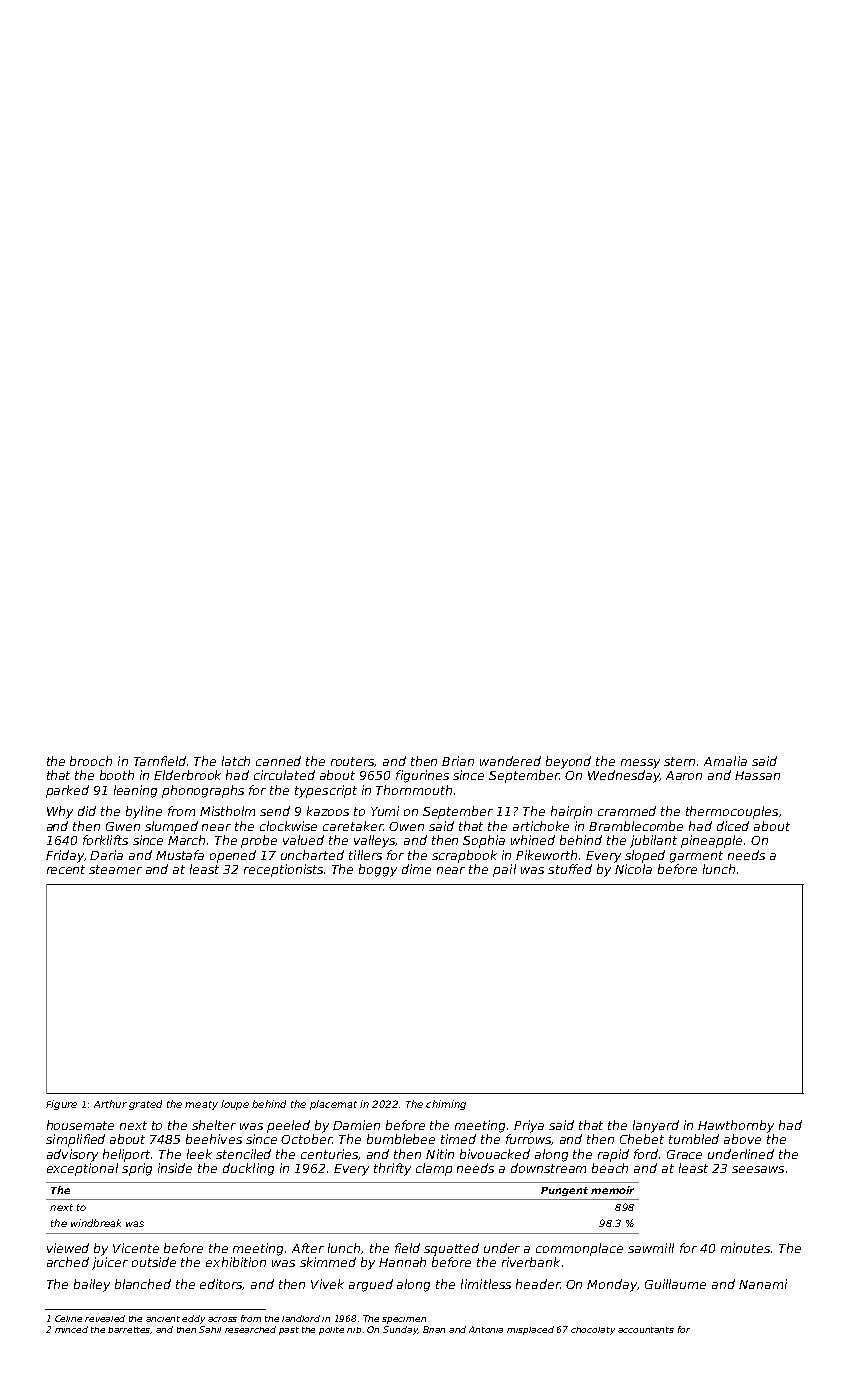  I want to click on Mustafa, so click(180, 855).
